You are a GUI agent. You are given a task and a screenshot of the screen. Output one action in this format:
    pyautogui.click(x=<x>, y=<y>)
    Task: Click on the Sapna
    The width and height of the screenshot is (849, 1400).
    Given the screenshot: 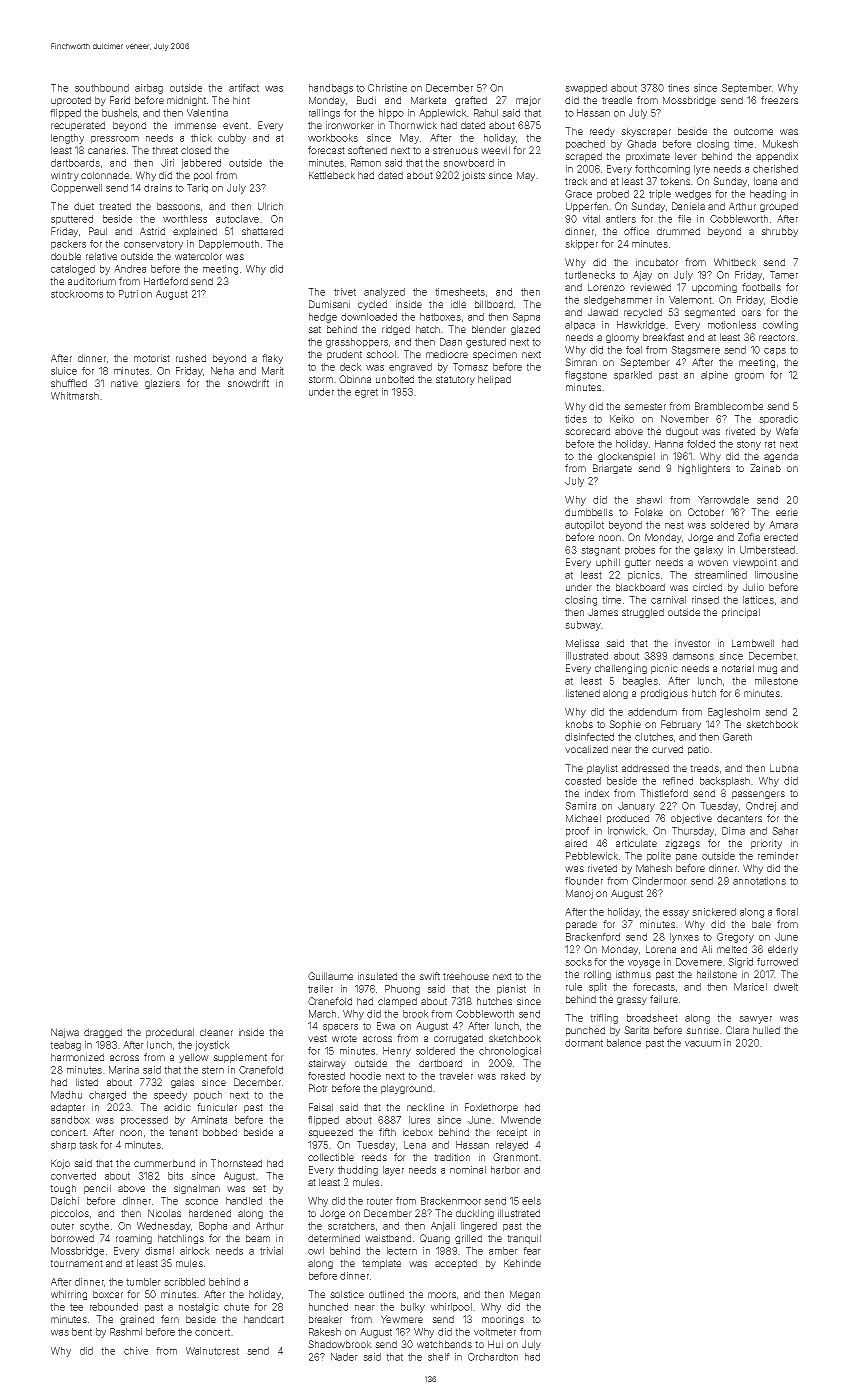 What is the action you would take?
    pyautogui.click(x=526, y=318)
